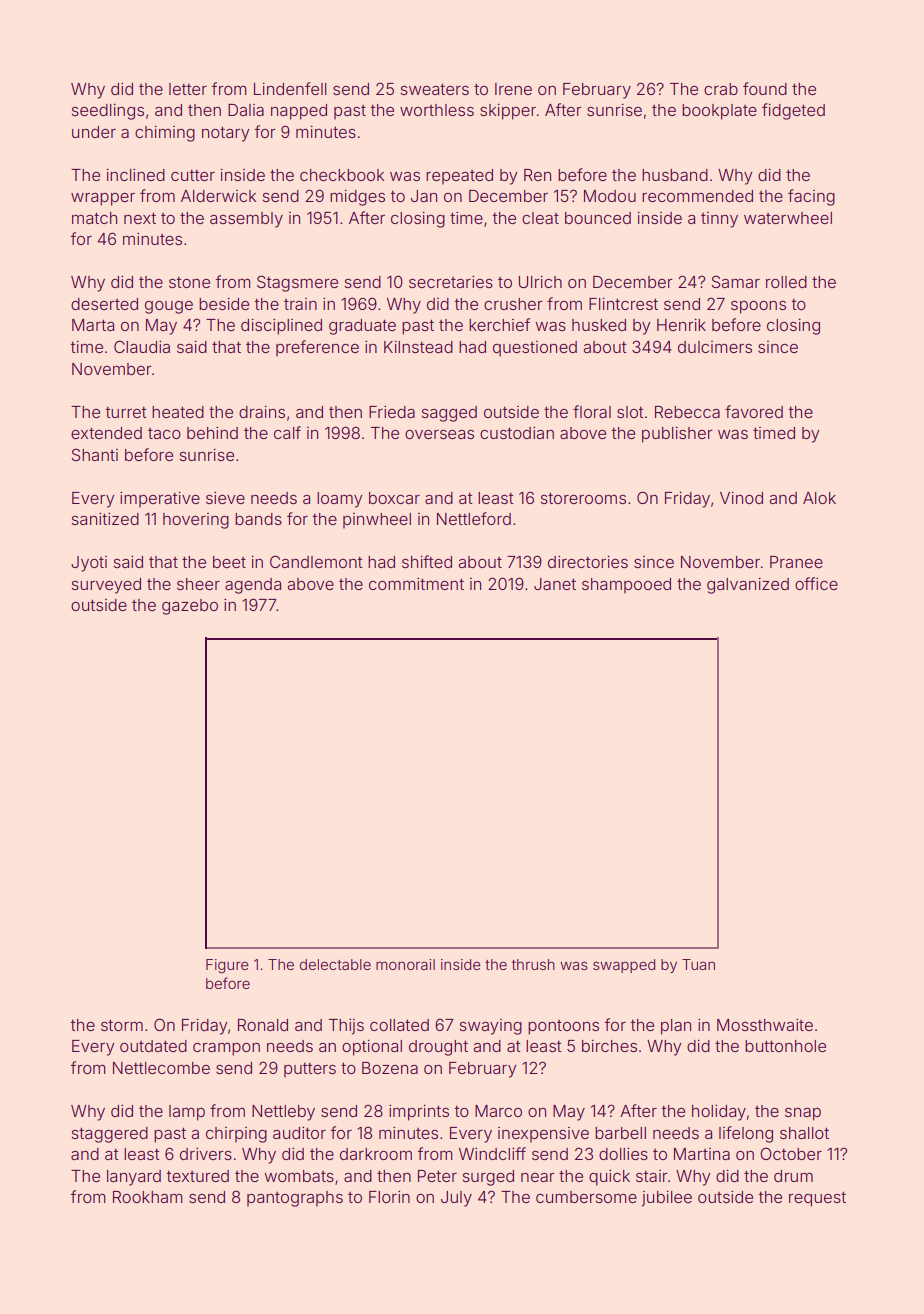  What do you see at coordinates (499, 324) in the document?
I see `kerchief` at bounding box center [499, 324].
